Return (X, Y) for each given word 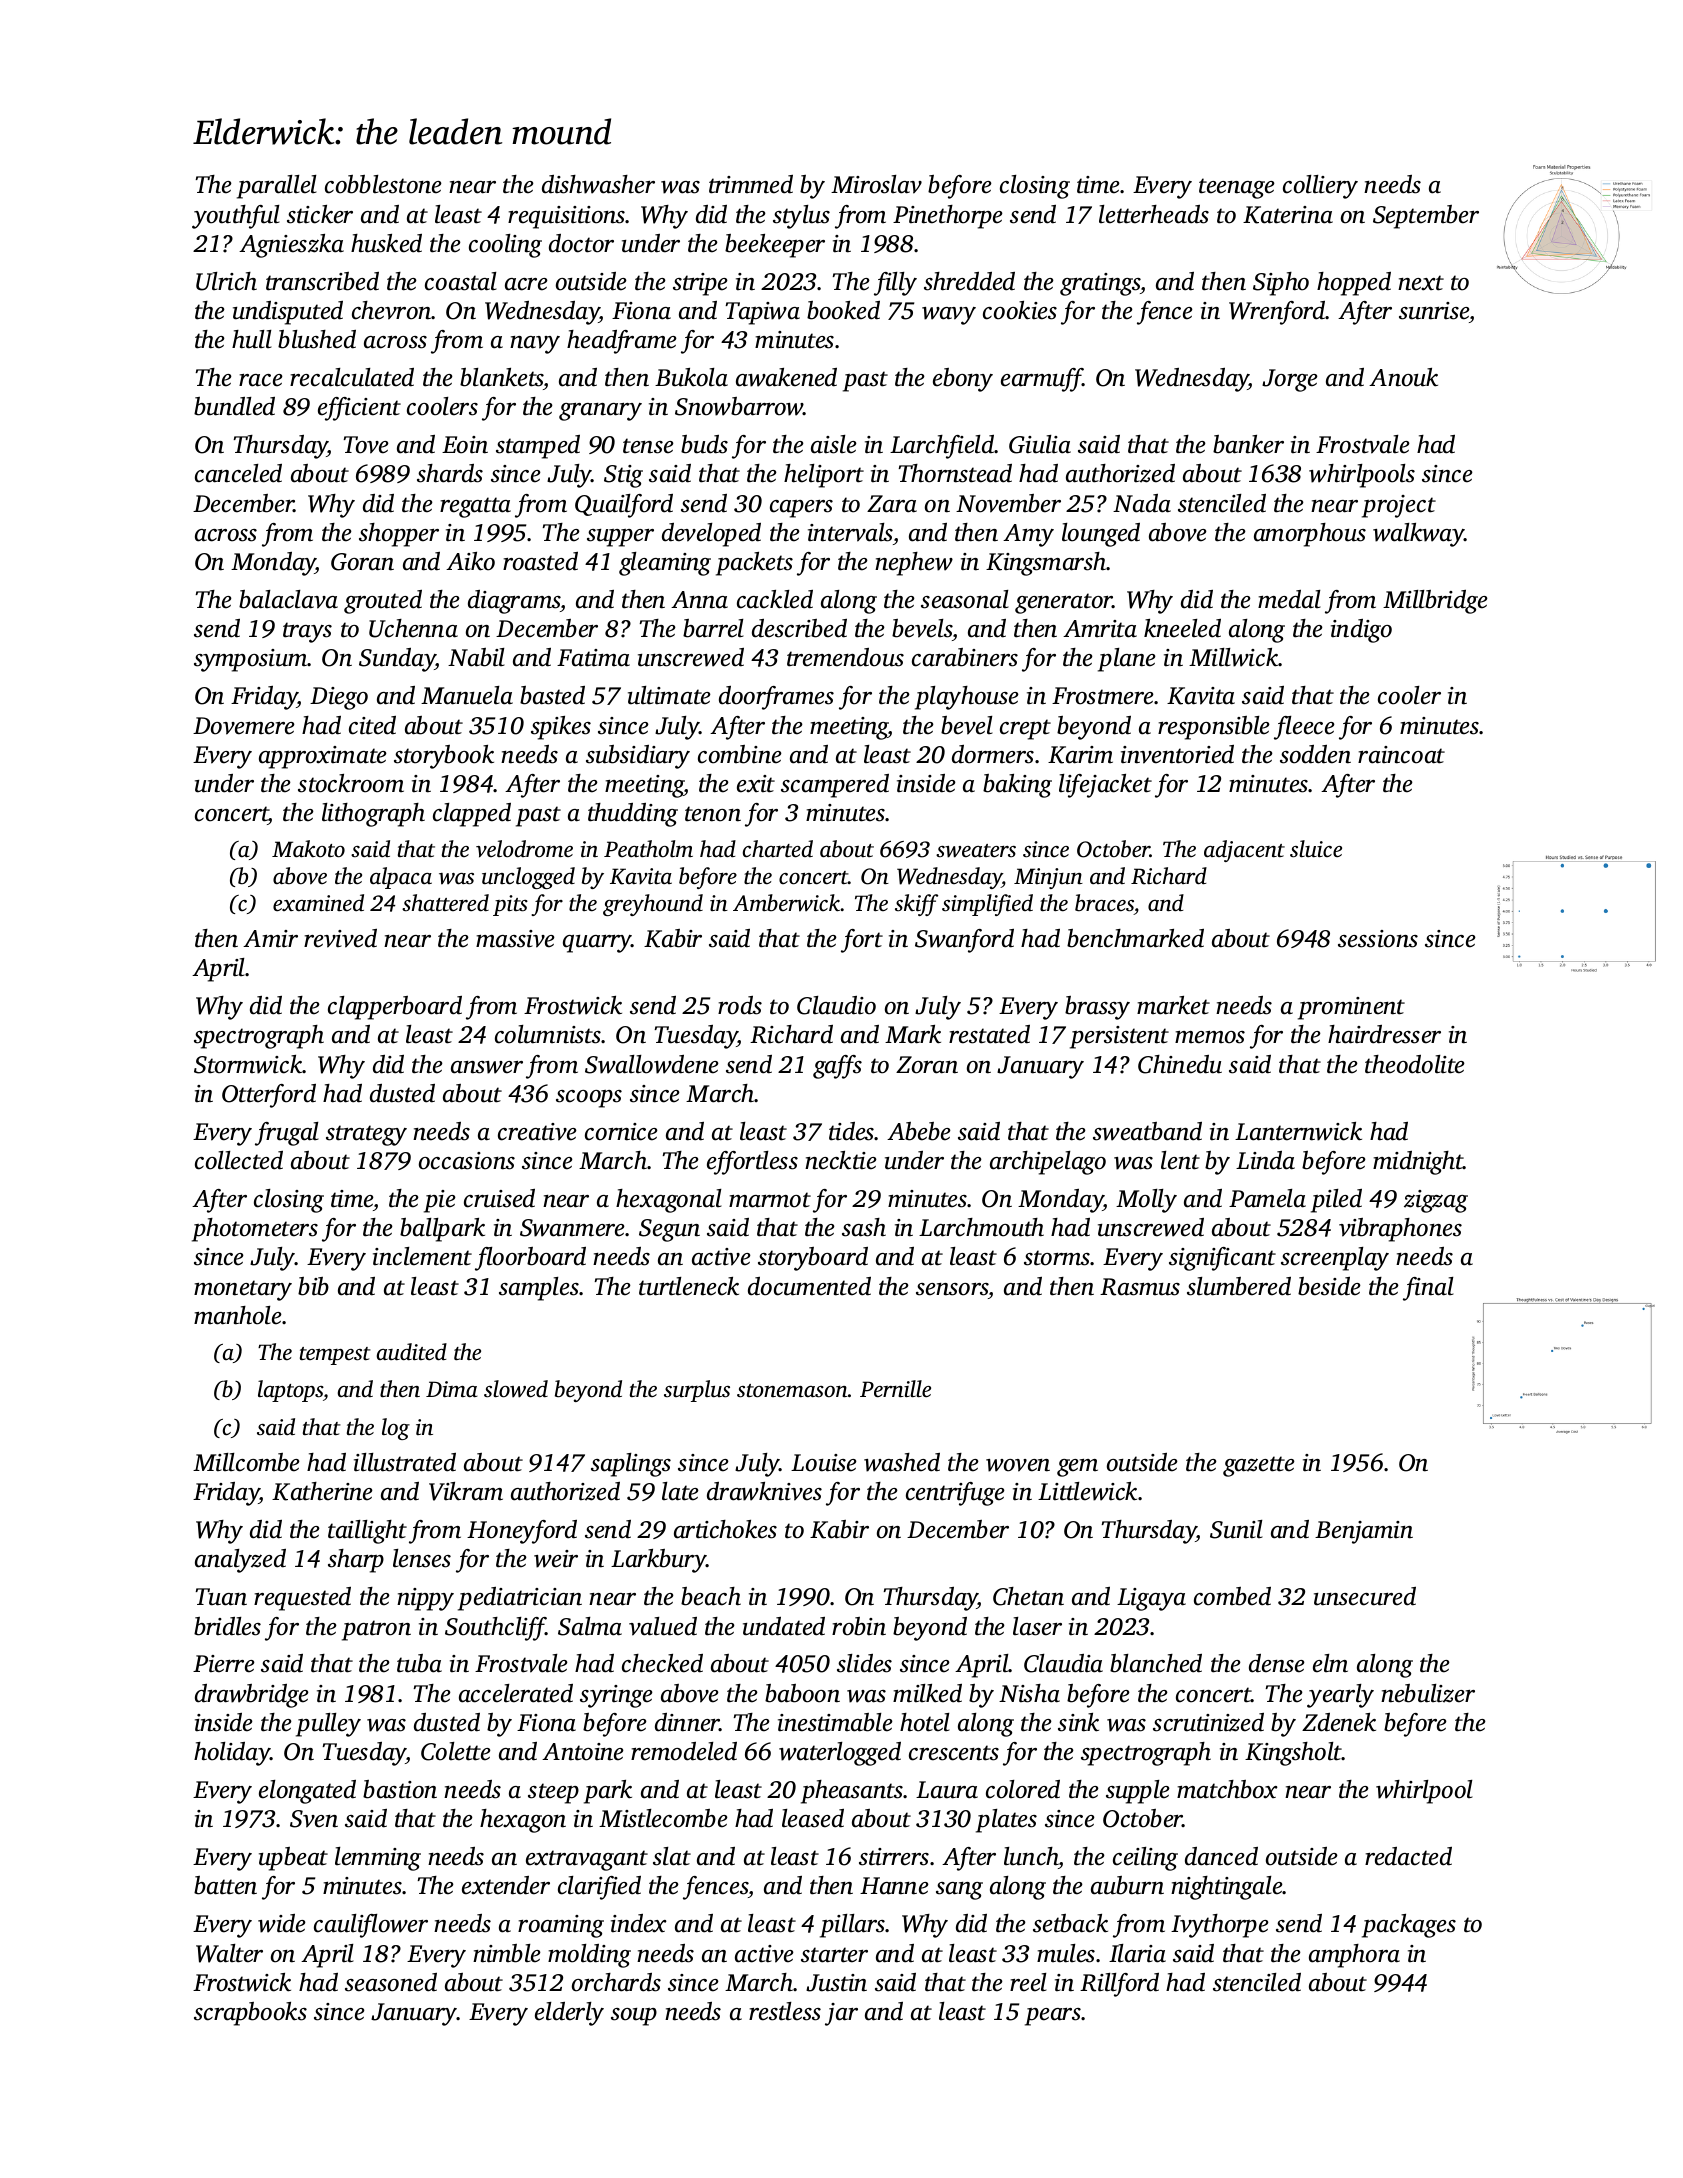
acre (526, 284)
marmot (770, 1200)
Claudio (836, 1005)
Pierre (224, 1664)
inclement (422, 1256)
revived (340, 938)
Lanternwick (1298, 1131)
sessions (1378, 939)
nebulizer (1428, 1693)
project (1399, 506)
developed (711, 535)
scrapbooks (250, 2014)
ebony (963, 380)
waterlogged (840, 1754)
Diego (339, 698)
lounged (1101, 535)
